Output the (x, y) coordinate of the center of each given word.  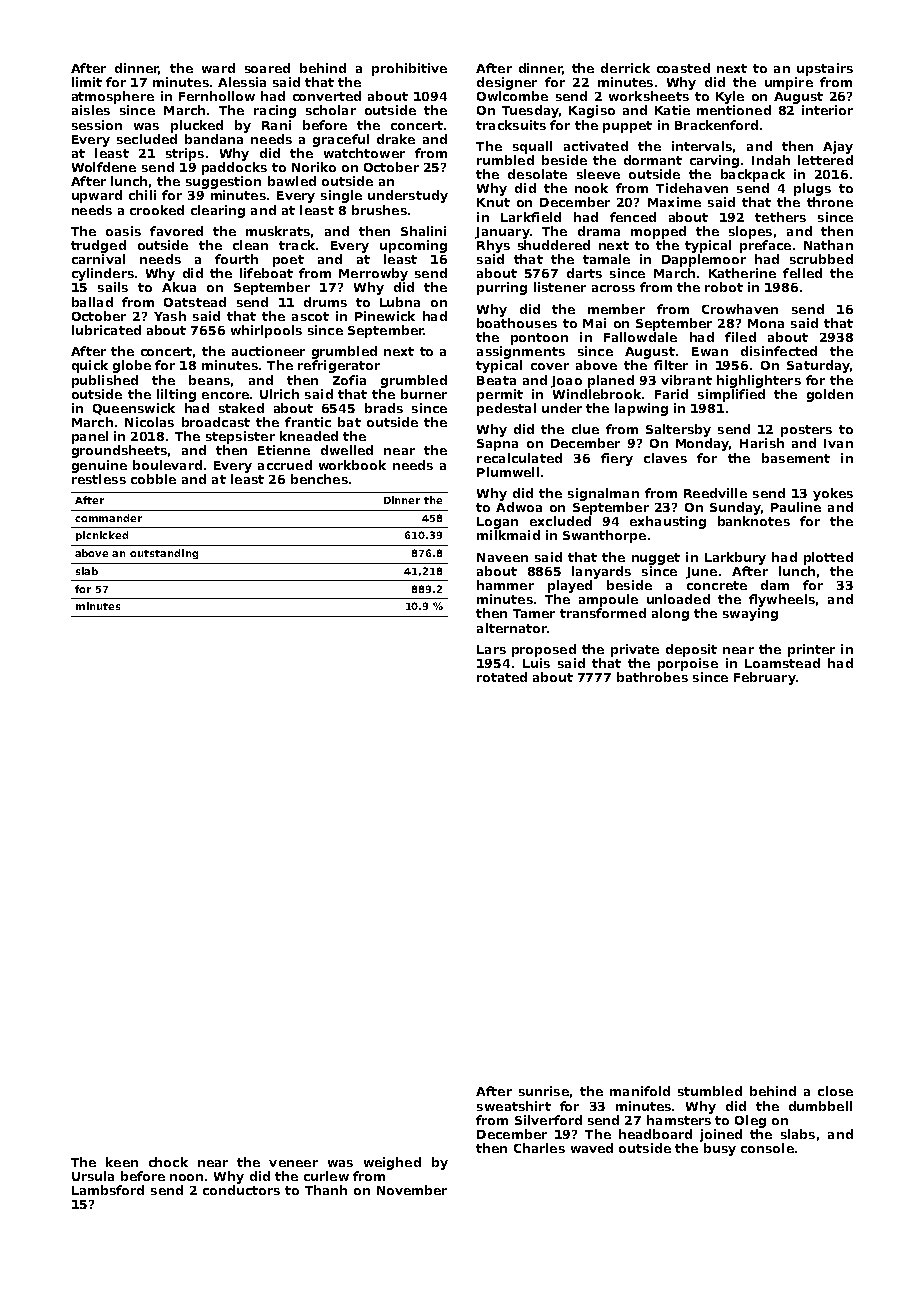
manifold (640, 1091)
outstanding (164, 554)
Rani (276, 125)
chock (168, 1162)
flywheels (782, 600)
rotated (502, 677)
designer (507, 83)
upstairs (825, 69)
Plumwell (508, 472)
